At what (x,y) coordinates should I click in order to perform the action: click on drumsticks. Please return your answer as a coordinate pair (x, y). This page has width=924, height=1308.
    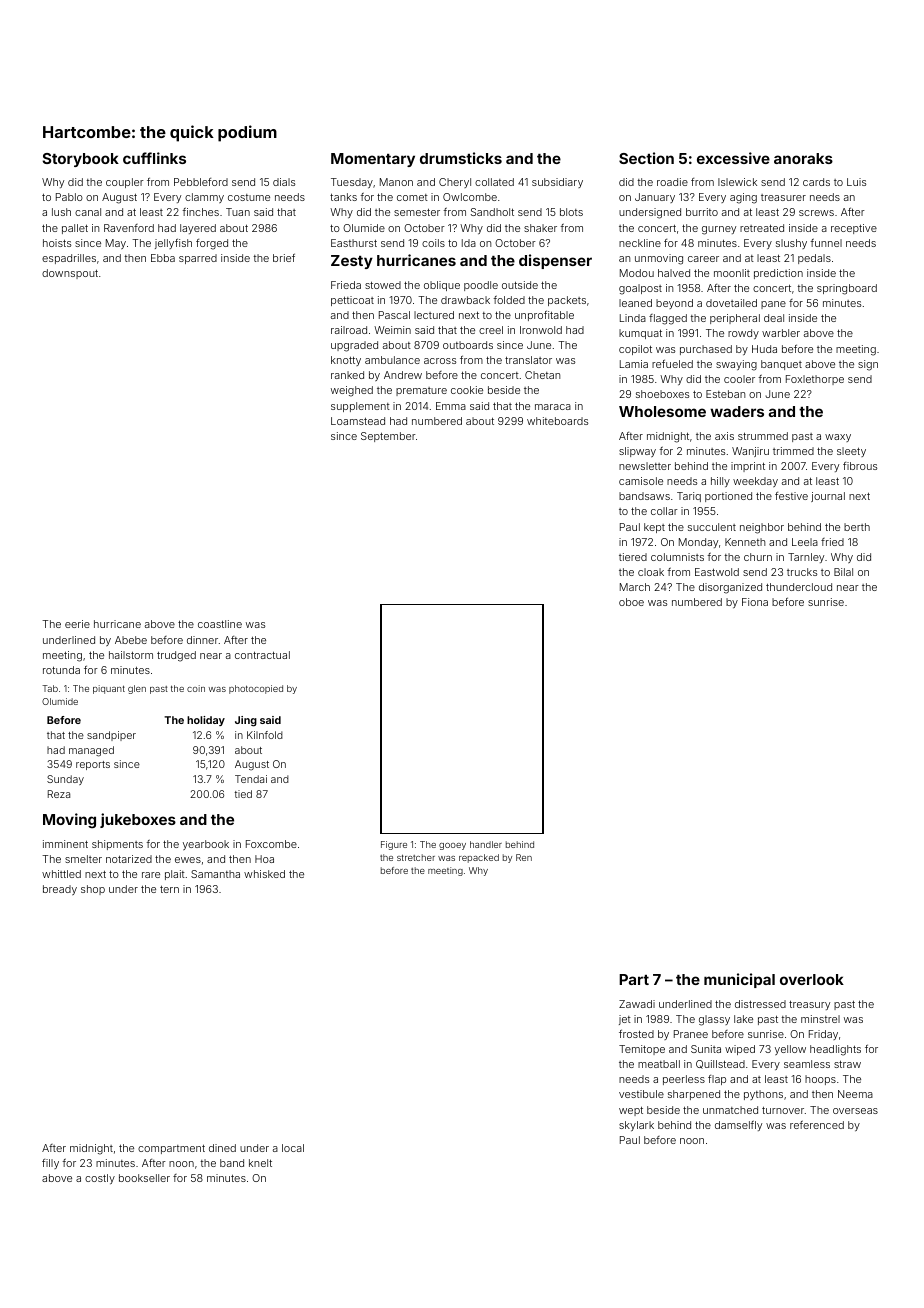
    Looking at the image, I should click on (461, 158).
